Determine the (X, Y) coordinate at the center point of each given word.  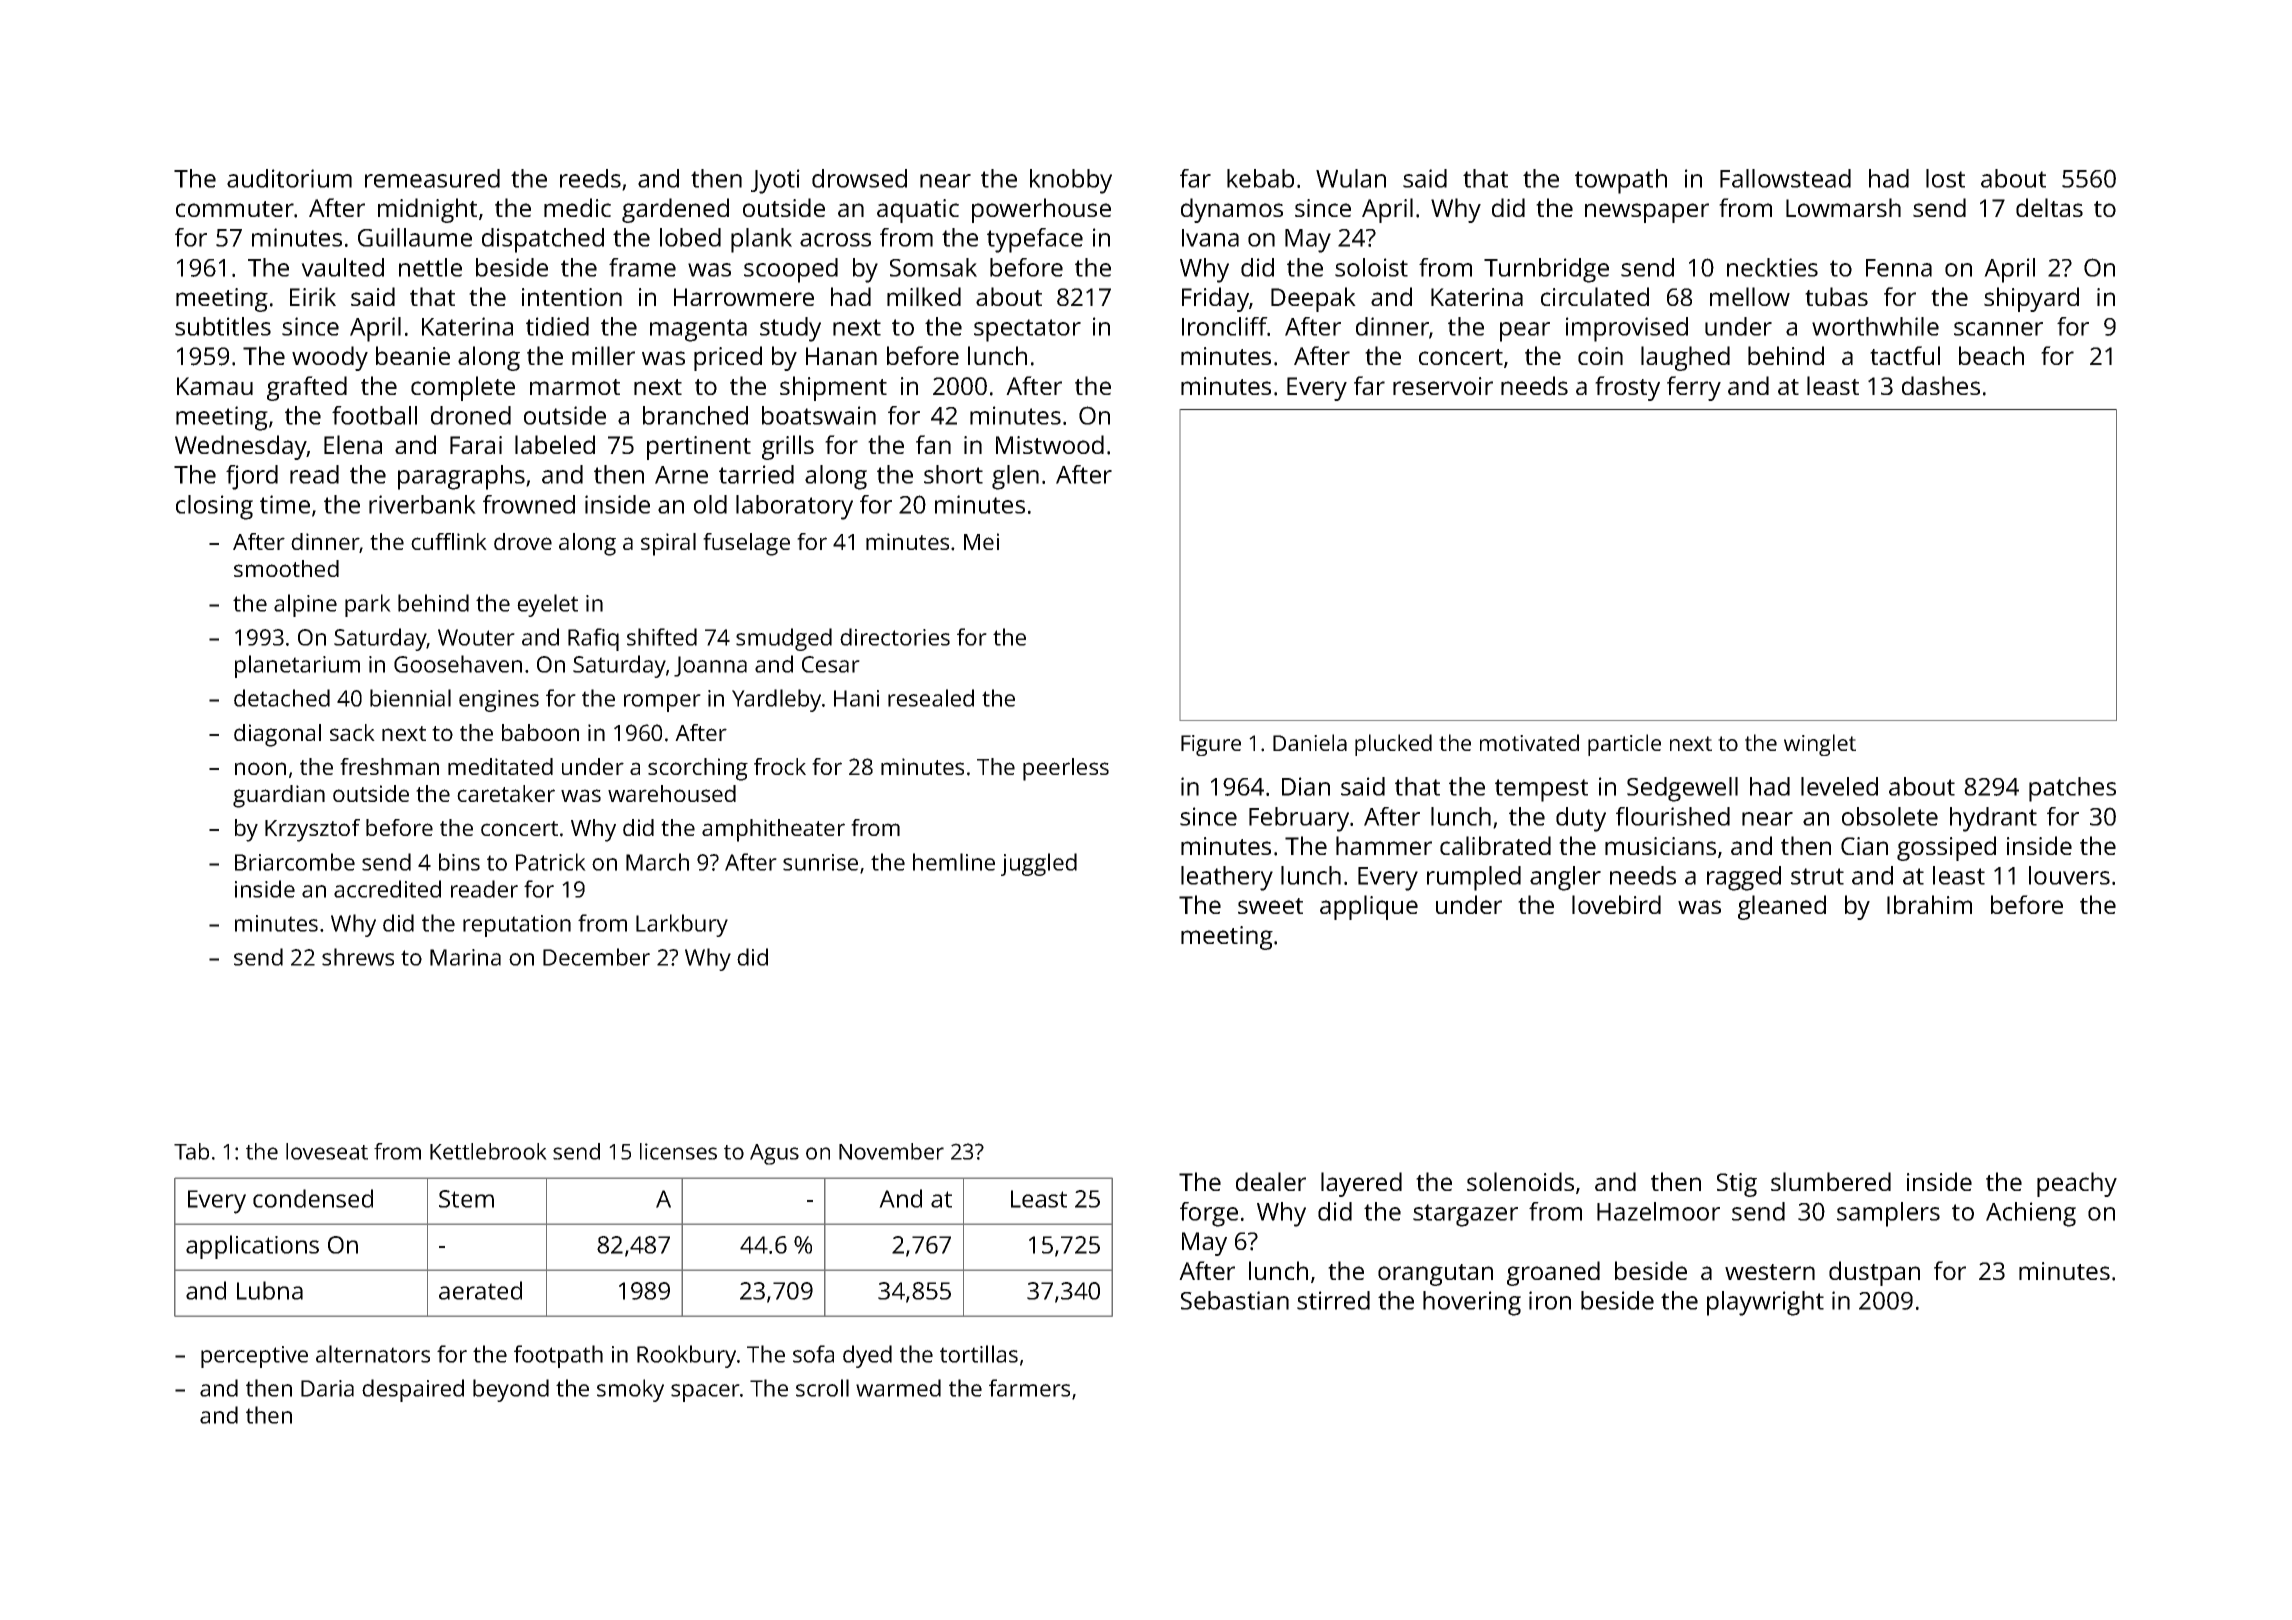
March (657, 862)
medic (577, 207)
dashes (1941, 385)
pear (1525, 332)
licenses (678, 1151)
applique (1369, 907)
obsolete (1890, 816)
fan (933, 444)
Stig (1737, 1185)
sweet (1270, 906)
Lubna (270, 1290)
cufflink (449, 541)
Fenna (1899, 268)
